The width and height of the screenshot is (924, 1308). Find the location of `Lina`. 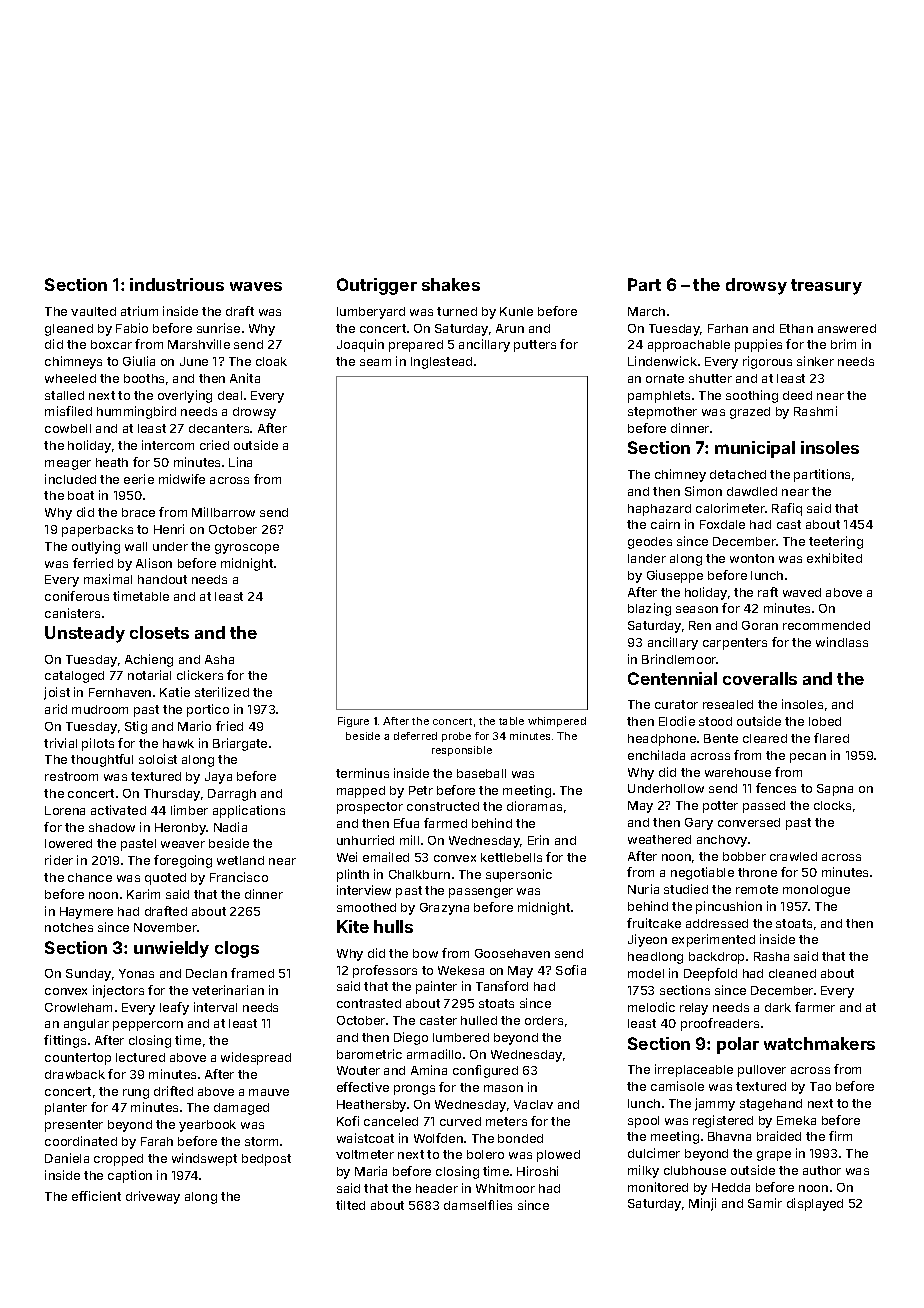

Lina is located at coordinates (240, 462).
